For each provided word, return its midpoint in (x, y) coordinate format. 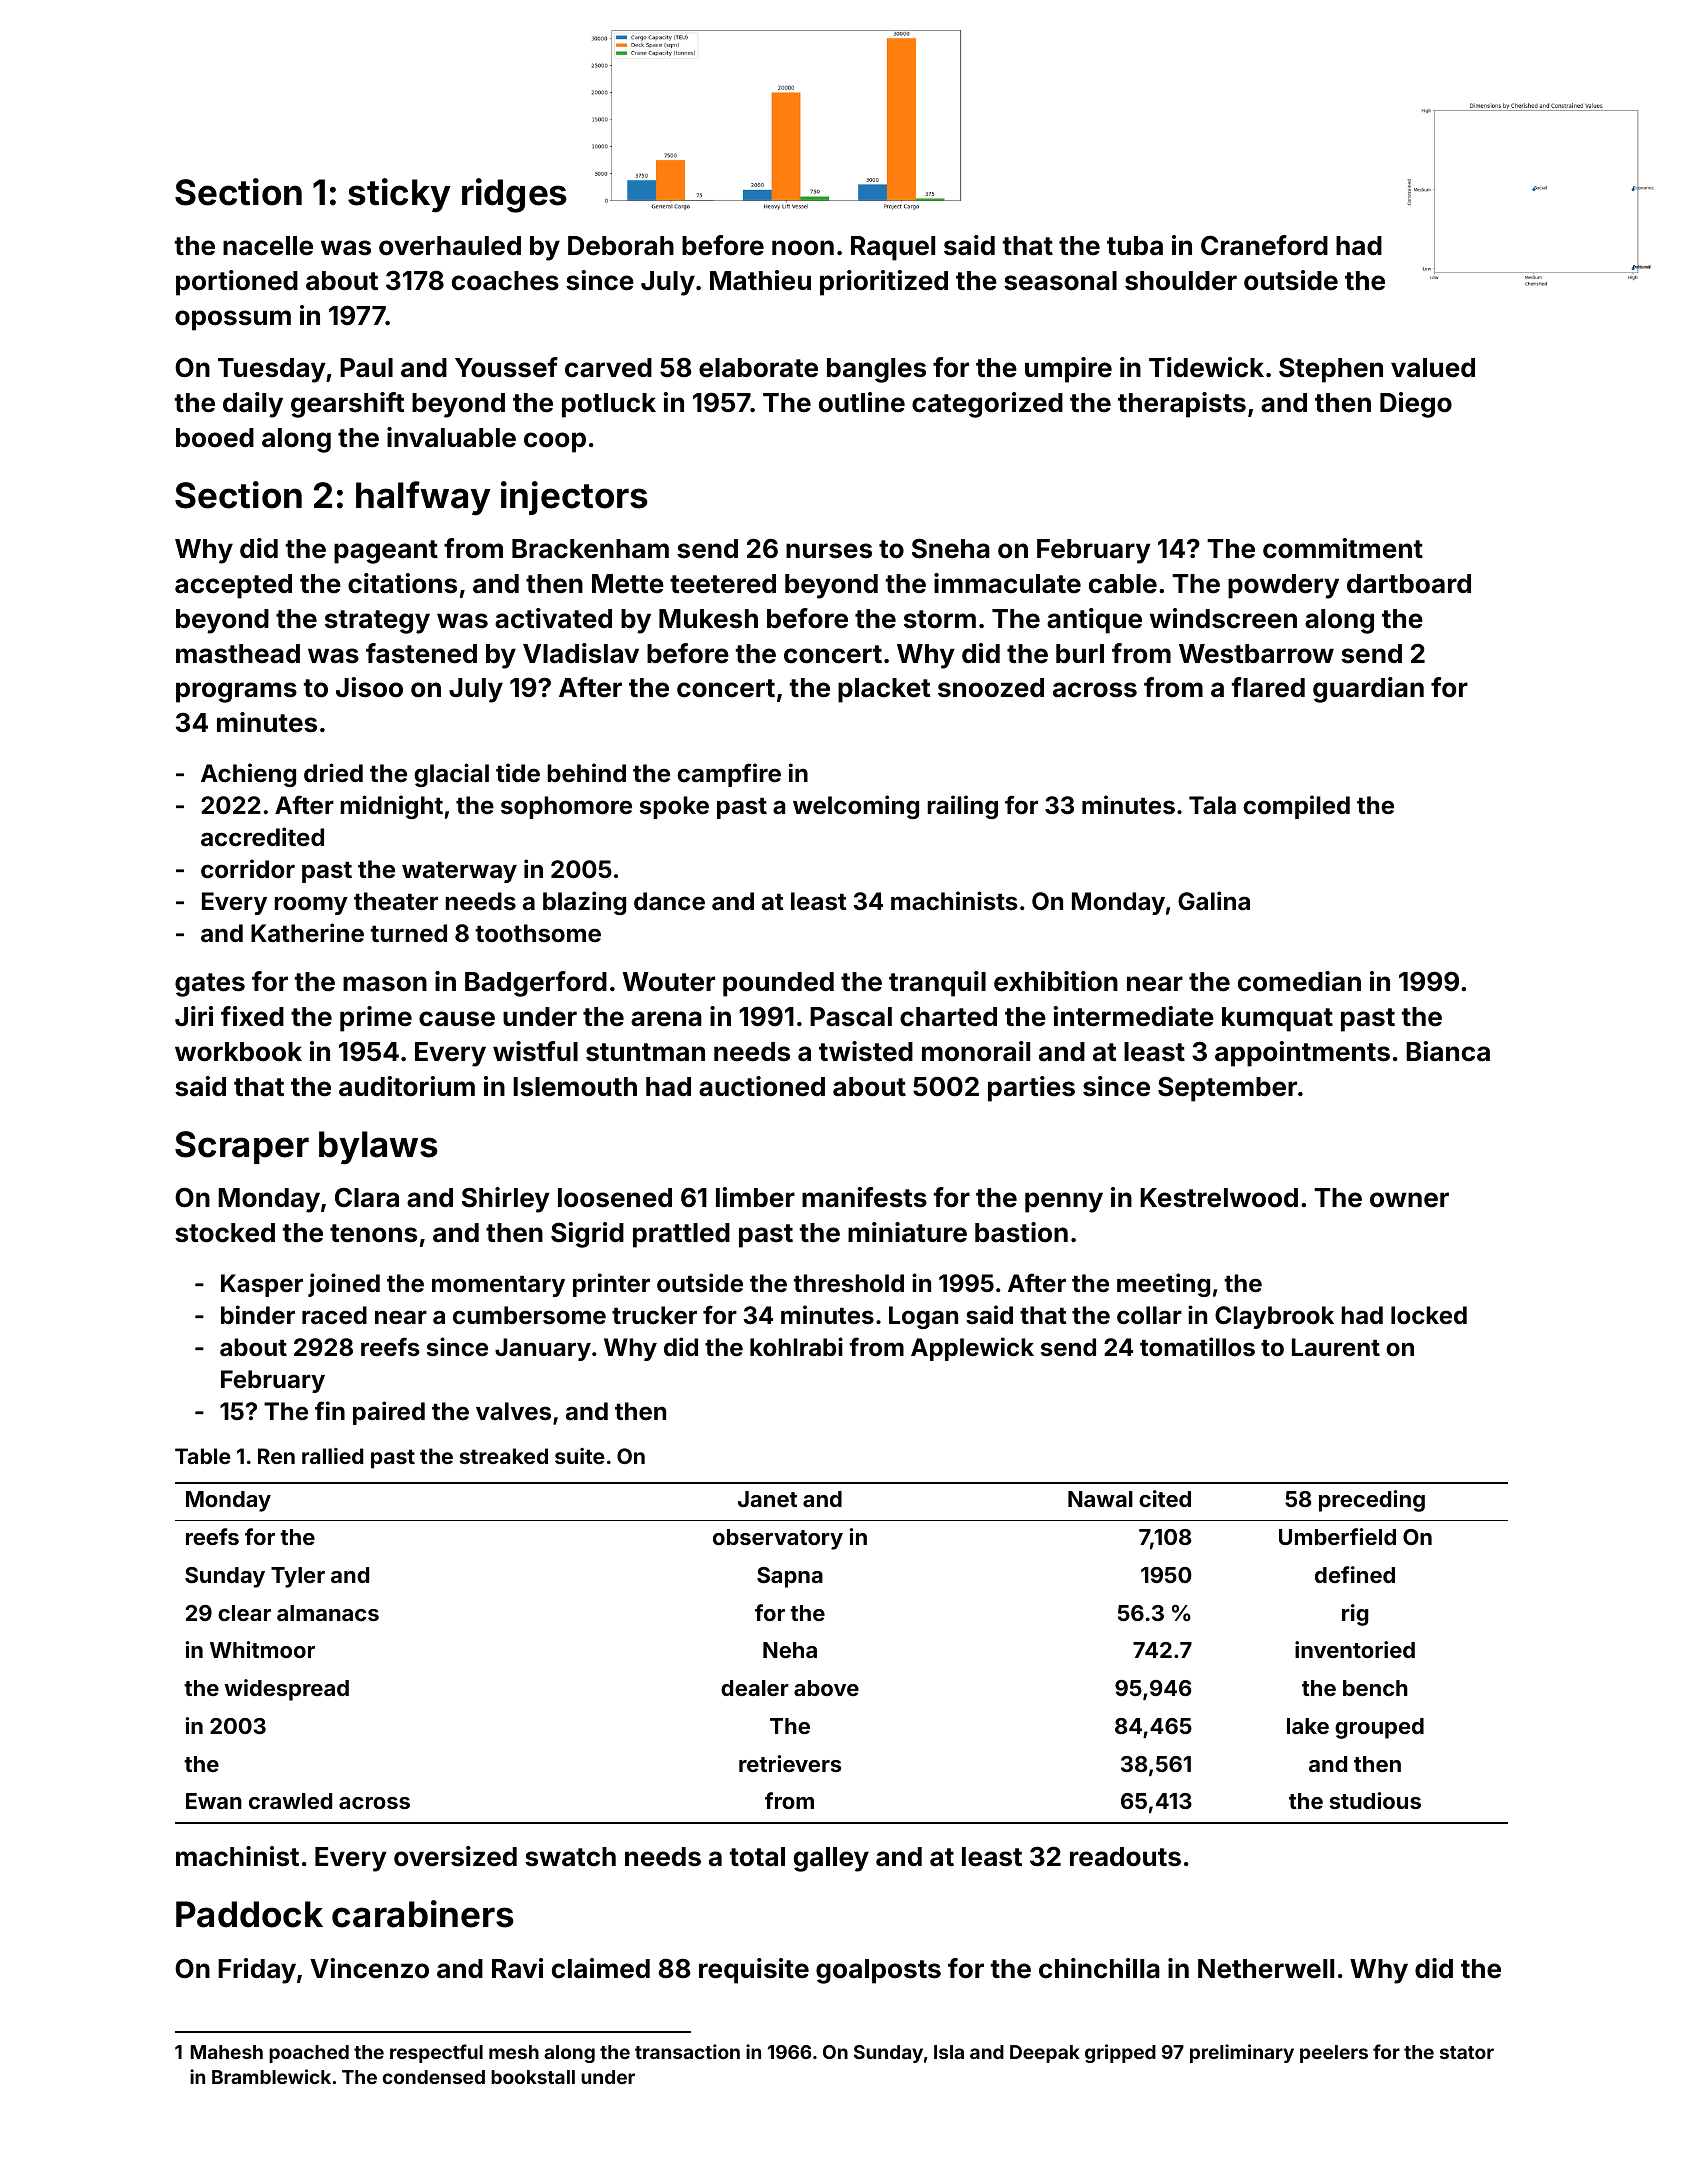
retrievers (790, 1763)
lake (1308, 1726)
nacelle (268, 246)
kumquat (1277, 1019)
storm (940, 619)
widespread (286, 1690)
